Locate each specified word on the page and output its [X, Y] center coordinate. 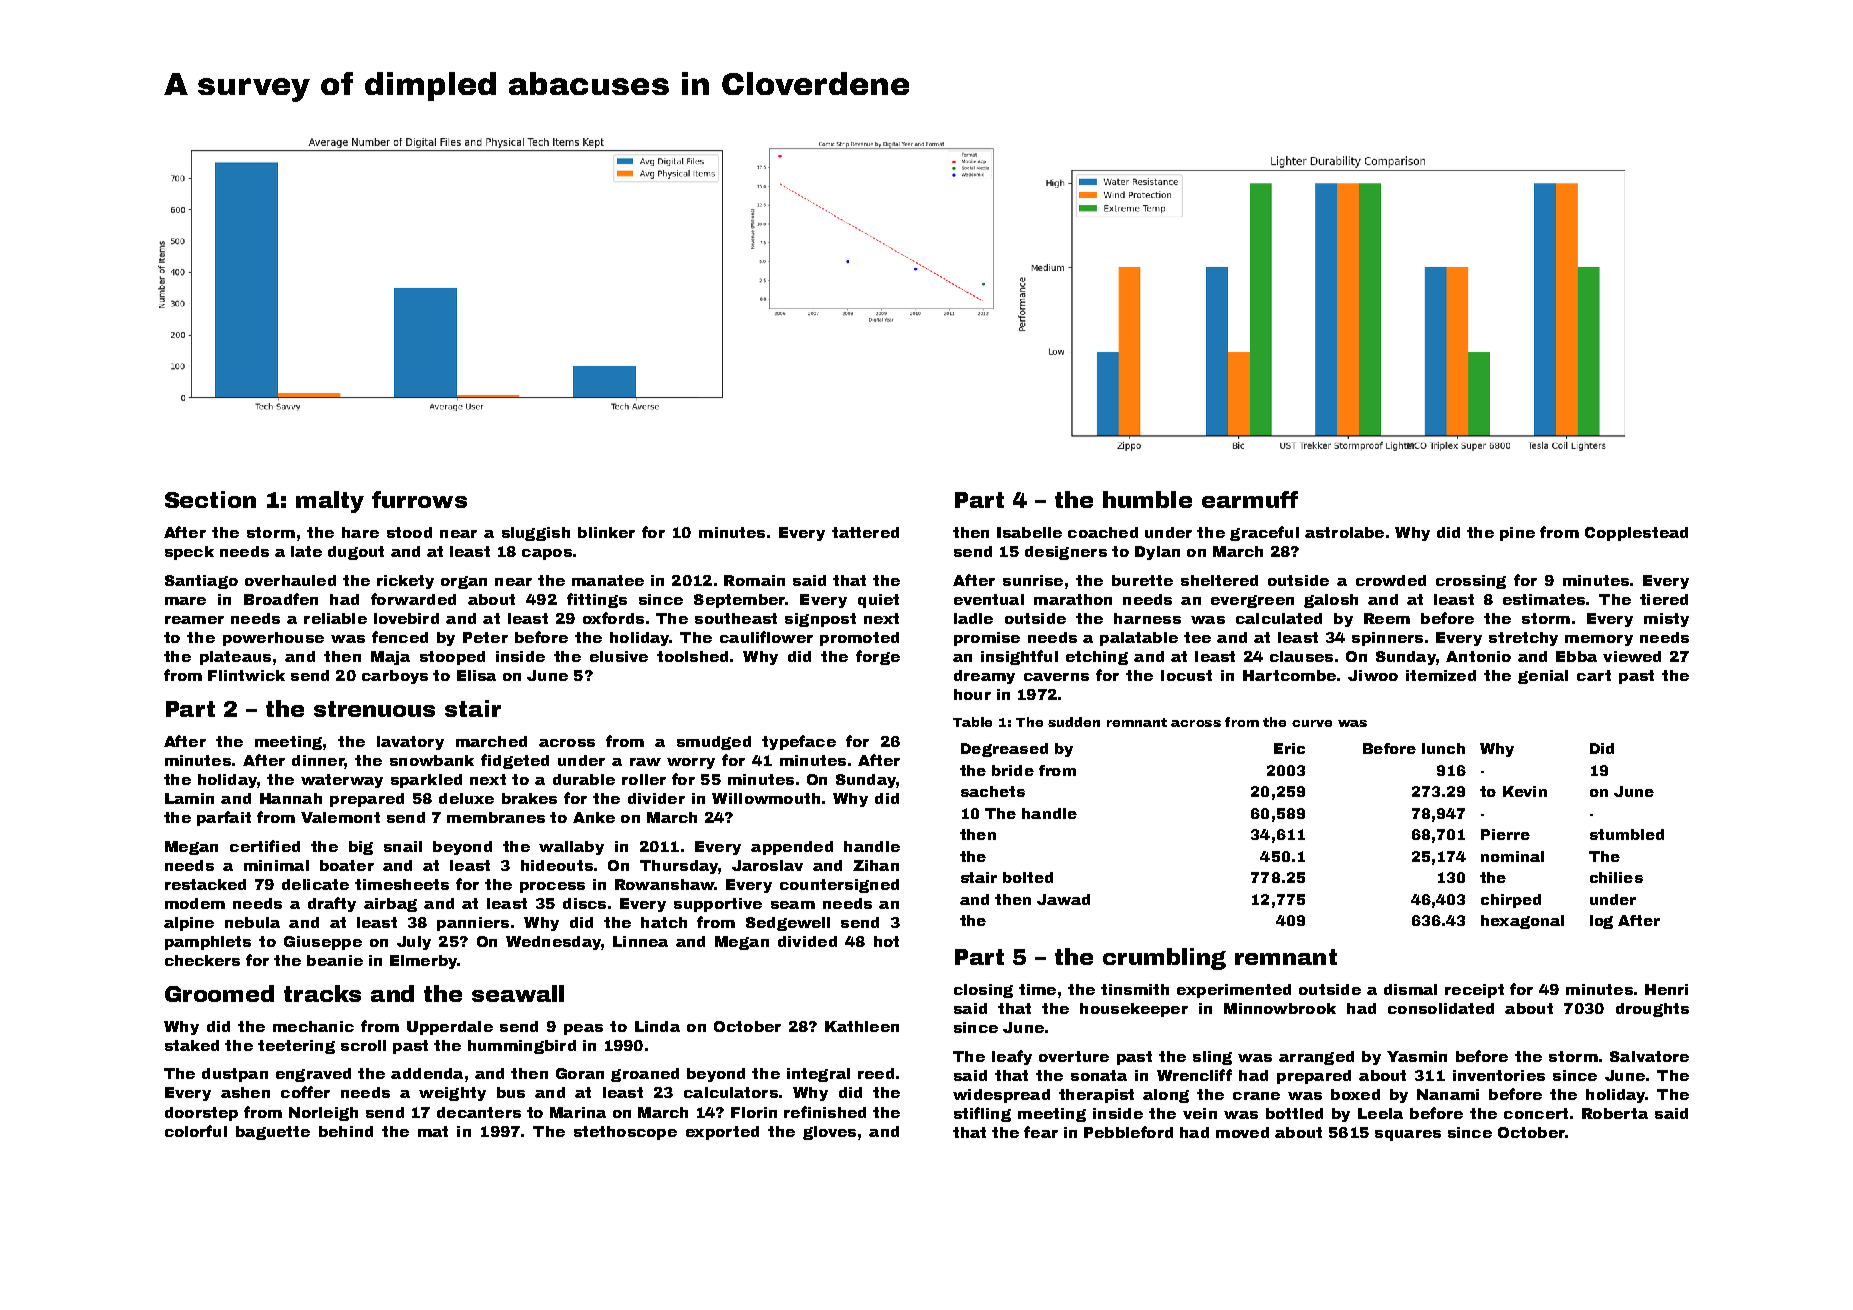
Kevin [1525, 791]
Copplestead [1636, 534]
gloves [829, 1133]
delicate [315, 884]
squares [1408, 1135]
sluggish [536, 534]
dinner [318, 760]
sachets [993, 791]
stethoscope [625, 1133]
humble [1147, 499]
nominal [1512, 856]
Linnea [640, 941]
